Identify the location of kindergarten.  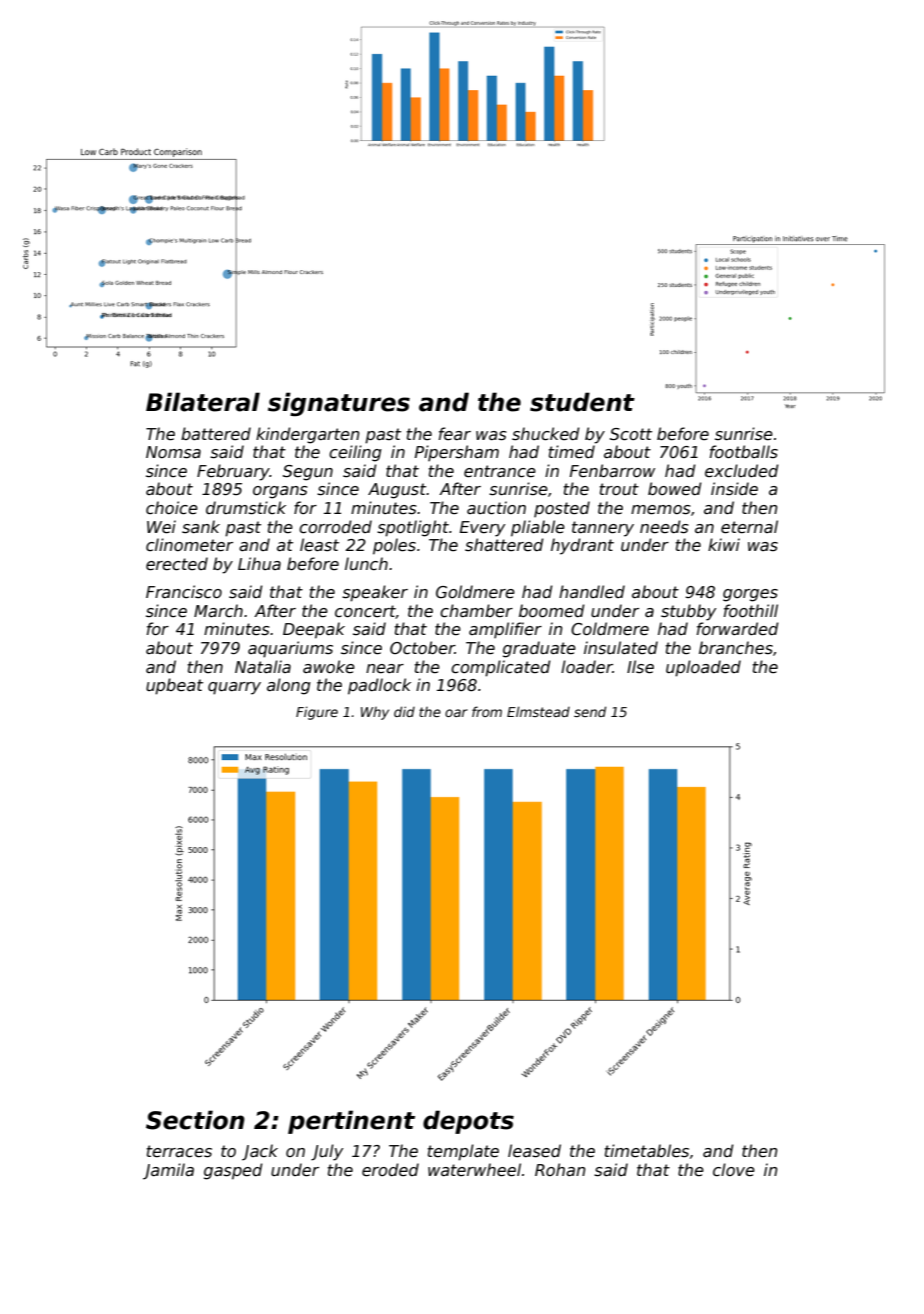
(308, 435).
